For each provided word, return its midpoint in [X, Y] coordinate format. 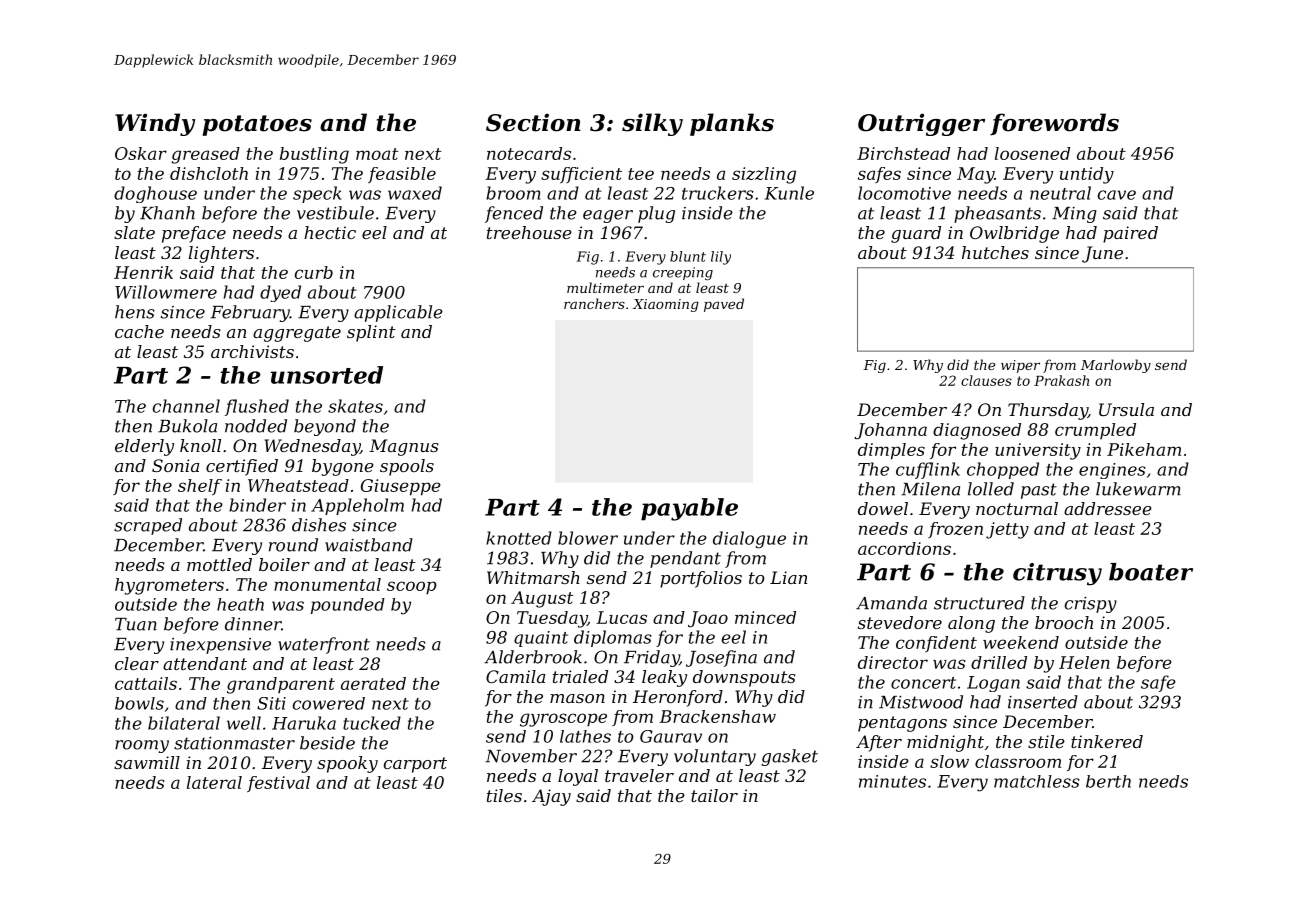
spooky [347, 764]
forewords [1054, 124]
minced [765, 617]
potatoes [257, 125]
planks [732, 124]
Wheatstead [298, 485]
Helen [1084, 662]
